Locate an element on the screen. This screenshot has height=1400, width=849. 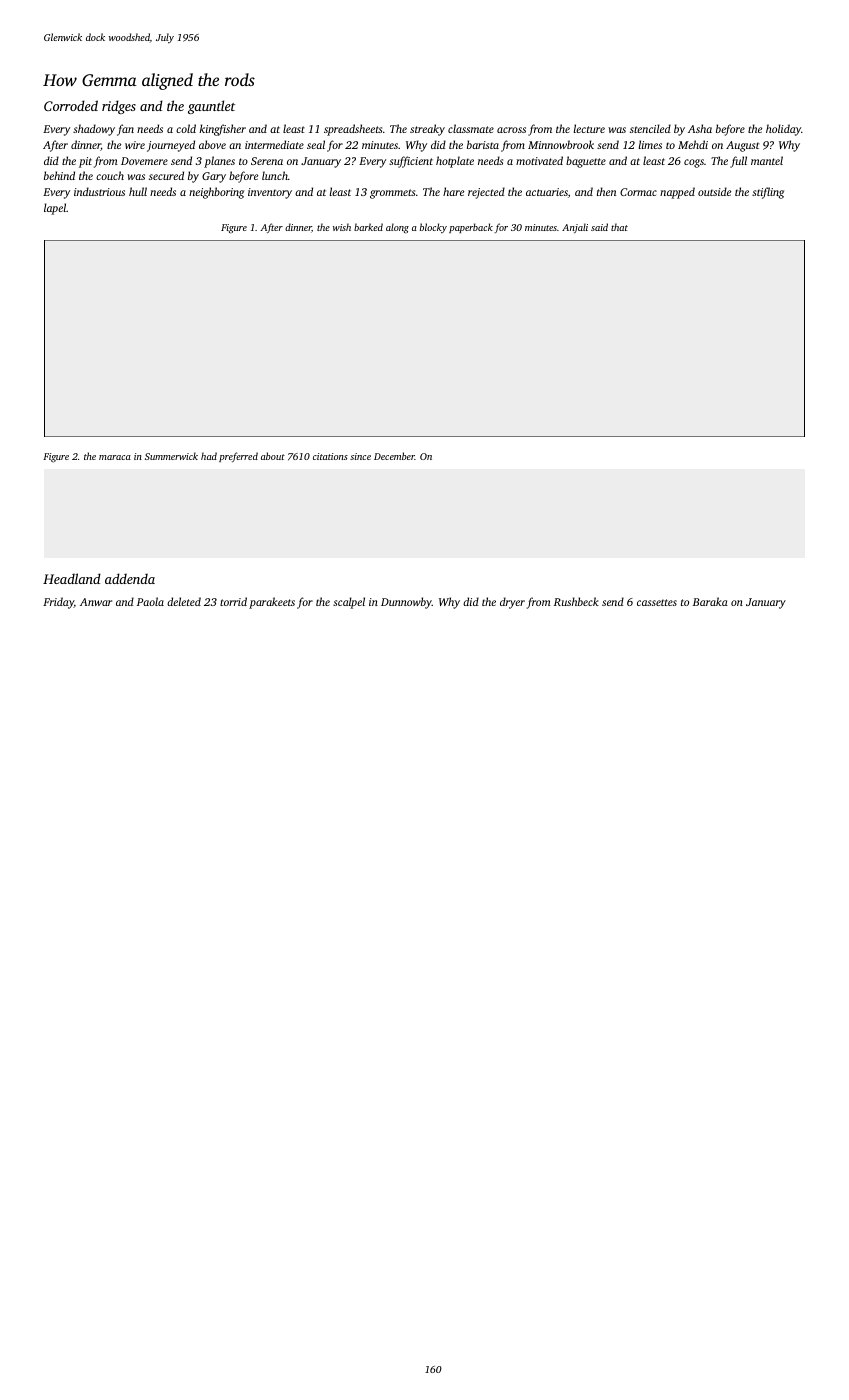
wish is located at coordinates (342, 227).
